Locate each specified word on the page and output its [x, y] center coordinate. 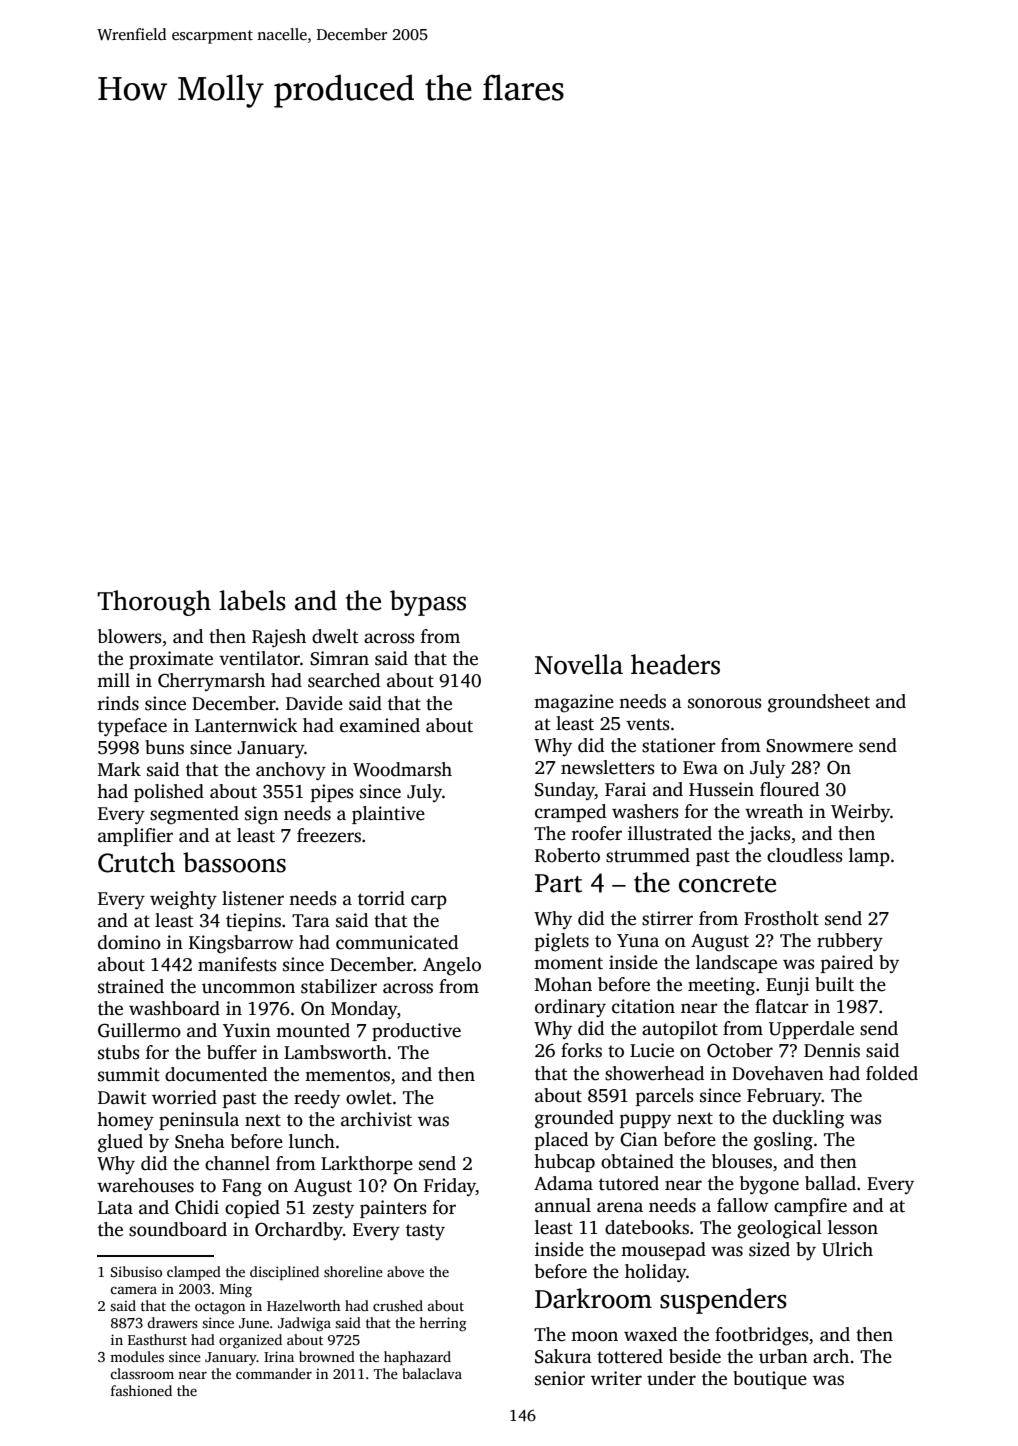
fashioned [141, 1390]
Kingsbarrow [241, 944]
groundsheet [819, 703]
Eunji [787, 986]
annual [563, 1205]
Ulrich [847, 1249]
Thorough [154, 603]
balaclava [432, 1373]
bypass [428, 603]
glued [120, 1143]
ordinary [570, 1008]
